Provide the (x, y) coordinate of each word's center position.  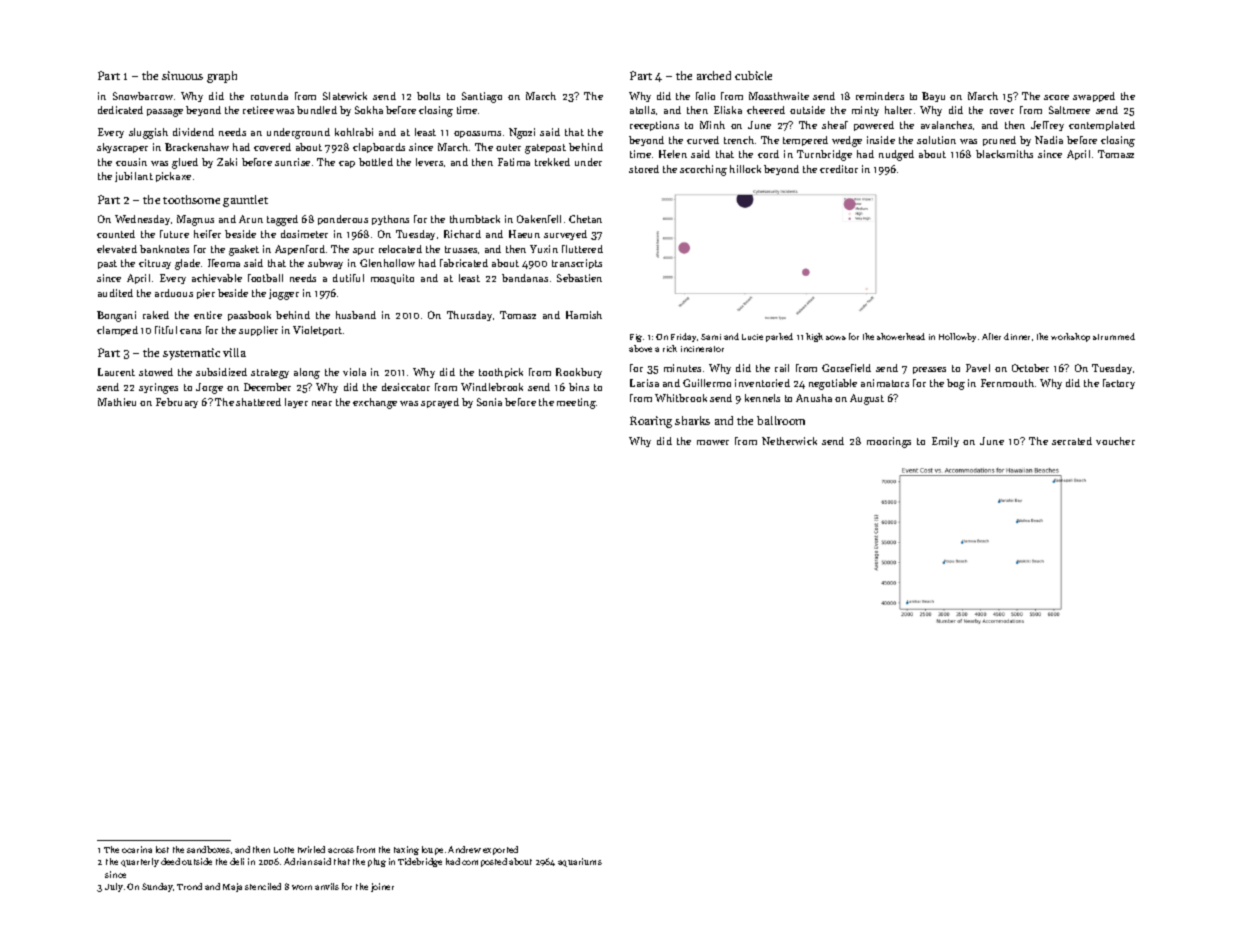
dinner (1017, 336)
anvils (327, 886)
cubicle (753, 75)
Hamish (584, 315)
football (265, 278)
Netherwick (789, 441)
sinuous (182, 75)
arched (714, 75)
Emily (945, 442)
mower (713, 442)
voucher (1115, 441)
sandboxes (208, 849)
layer (296, 403)
